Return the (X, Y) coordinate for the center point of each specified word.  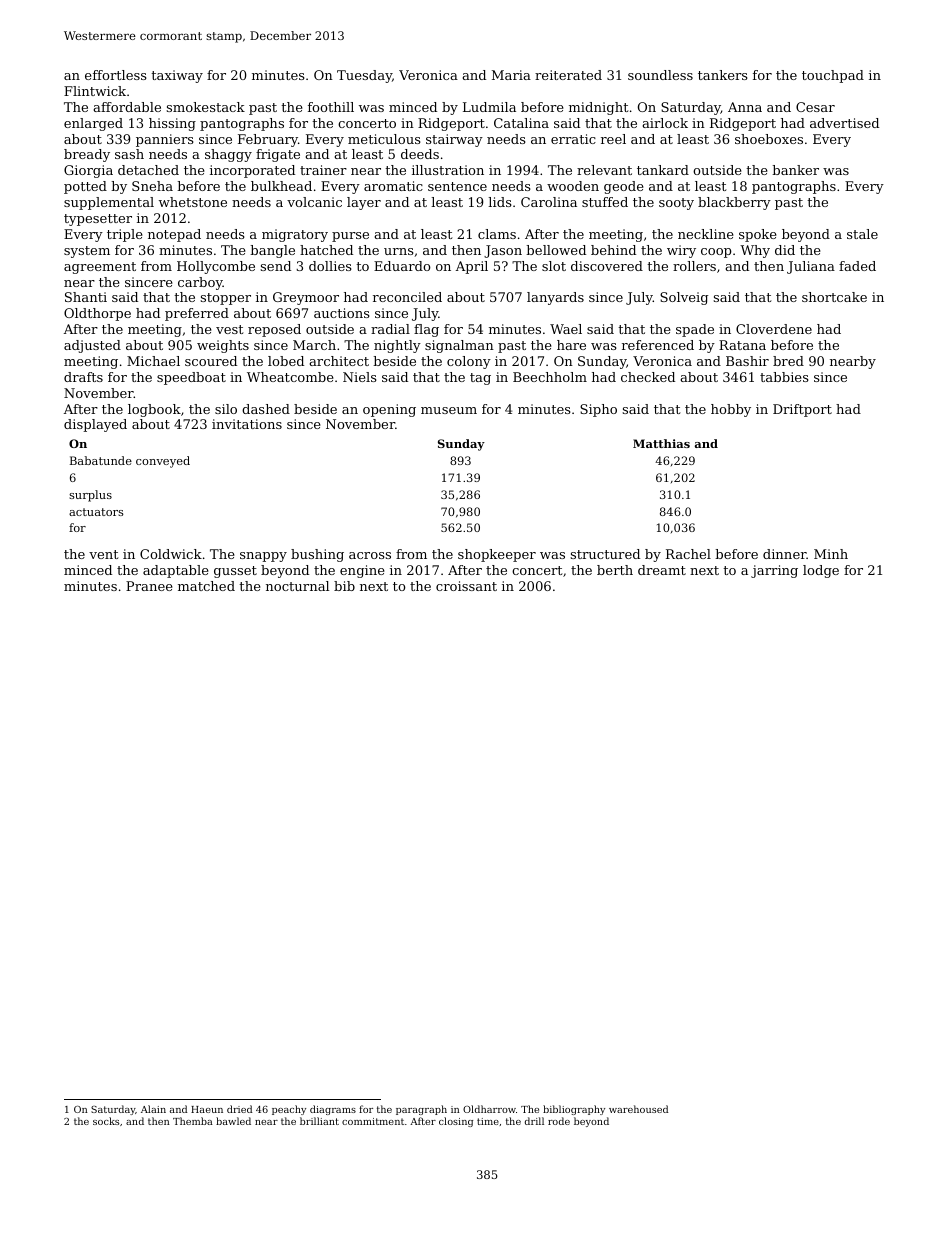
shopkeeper (497, 555)
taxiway (177, 76)
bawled (233, 1121)
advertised (844, 123)
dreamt (662, 570)
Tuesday (364, 76)
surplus (90, 496)
